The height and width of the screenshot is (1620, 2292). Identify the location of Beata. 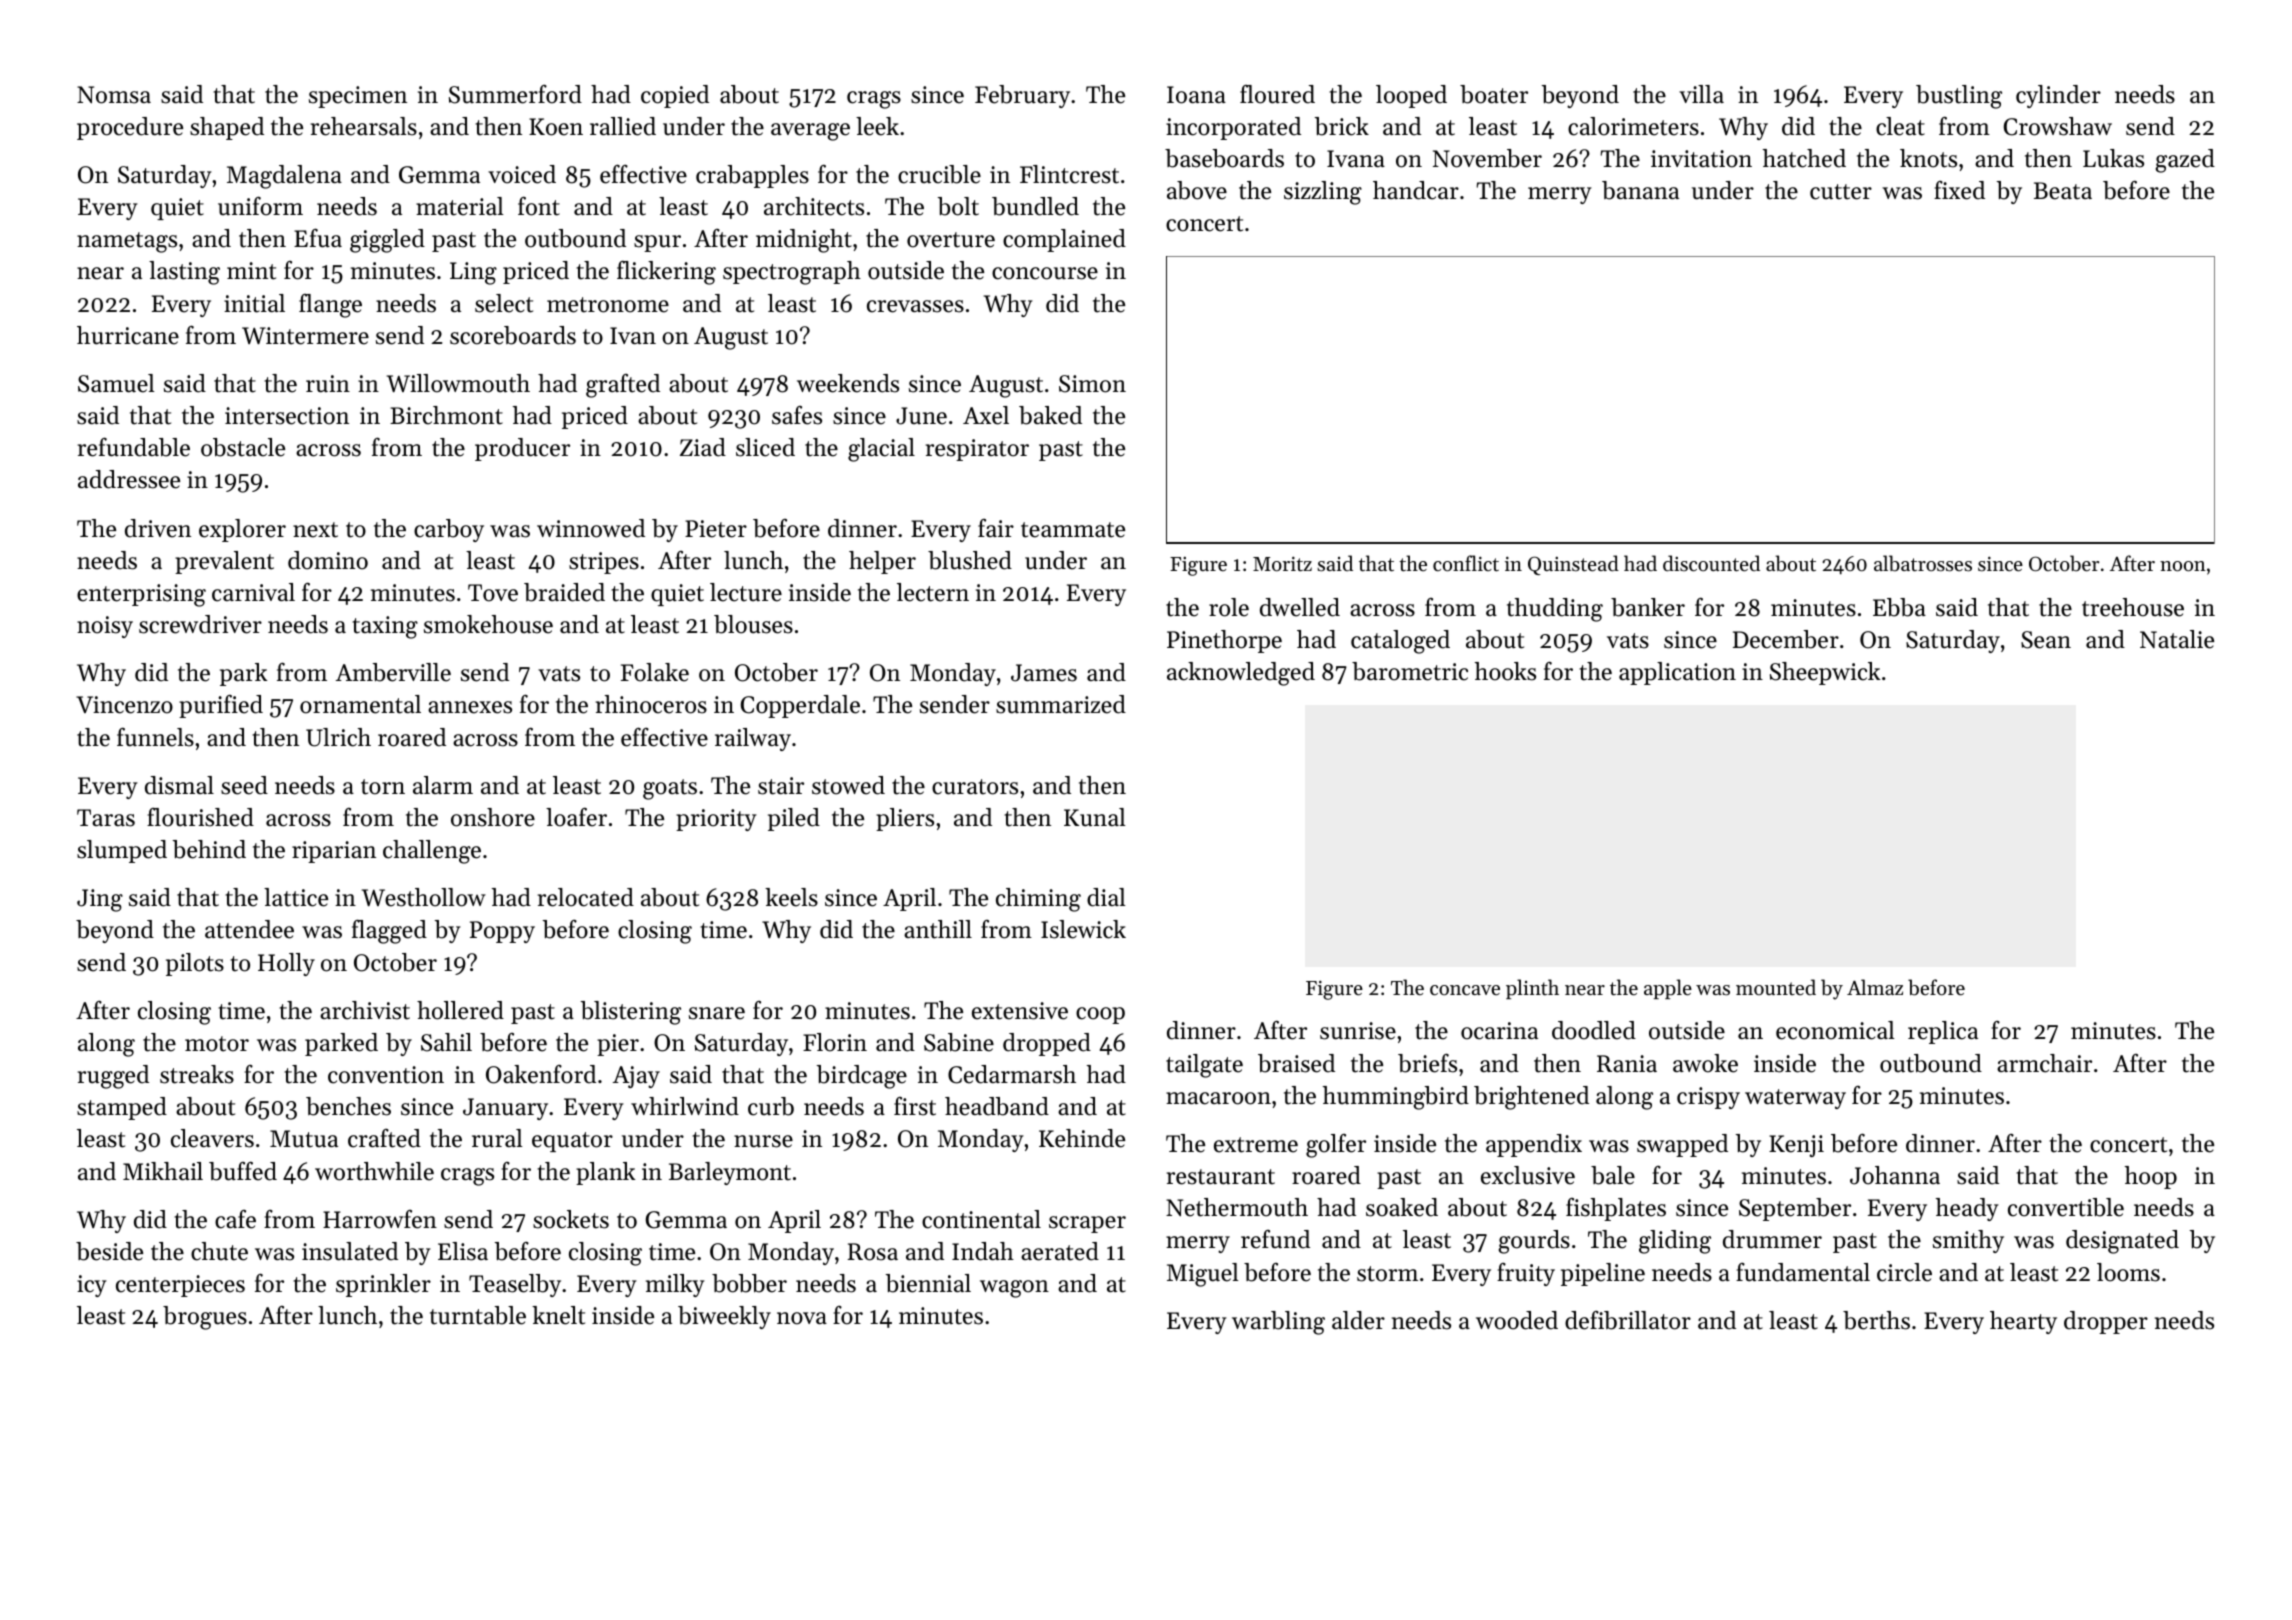
(2063, 191).
